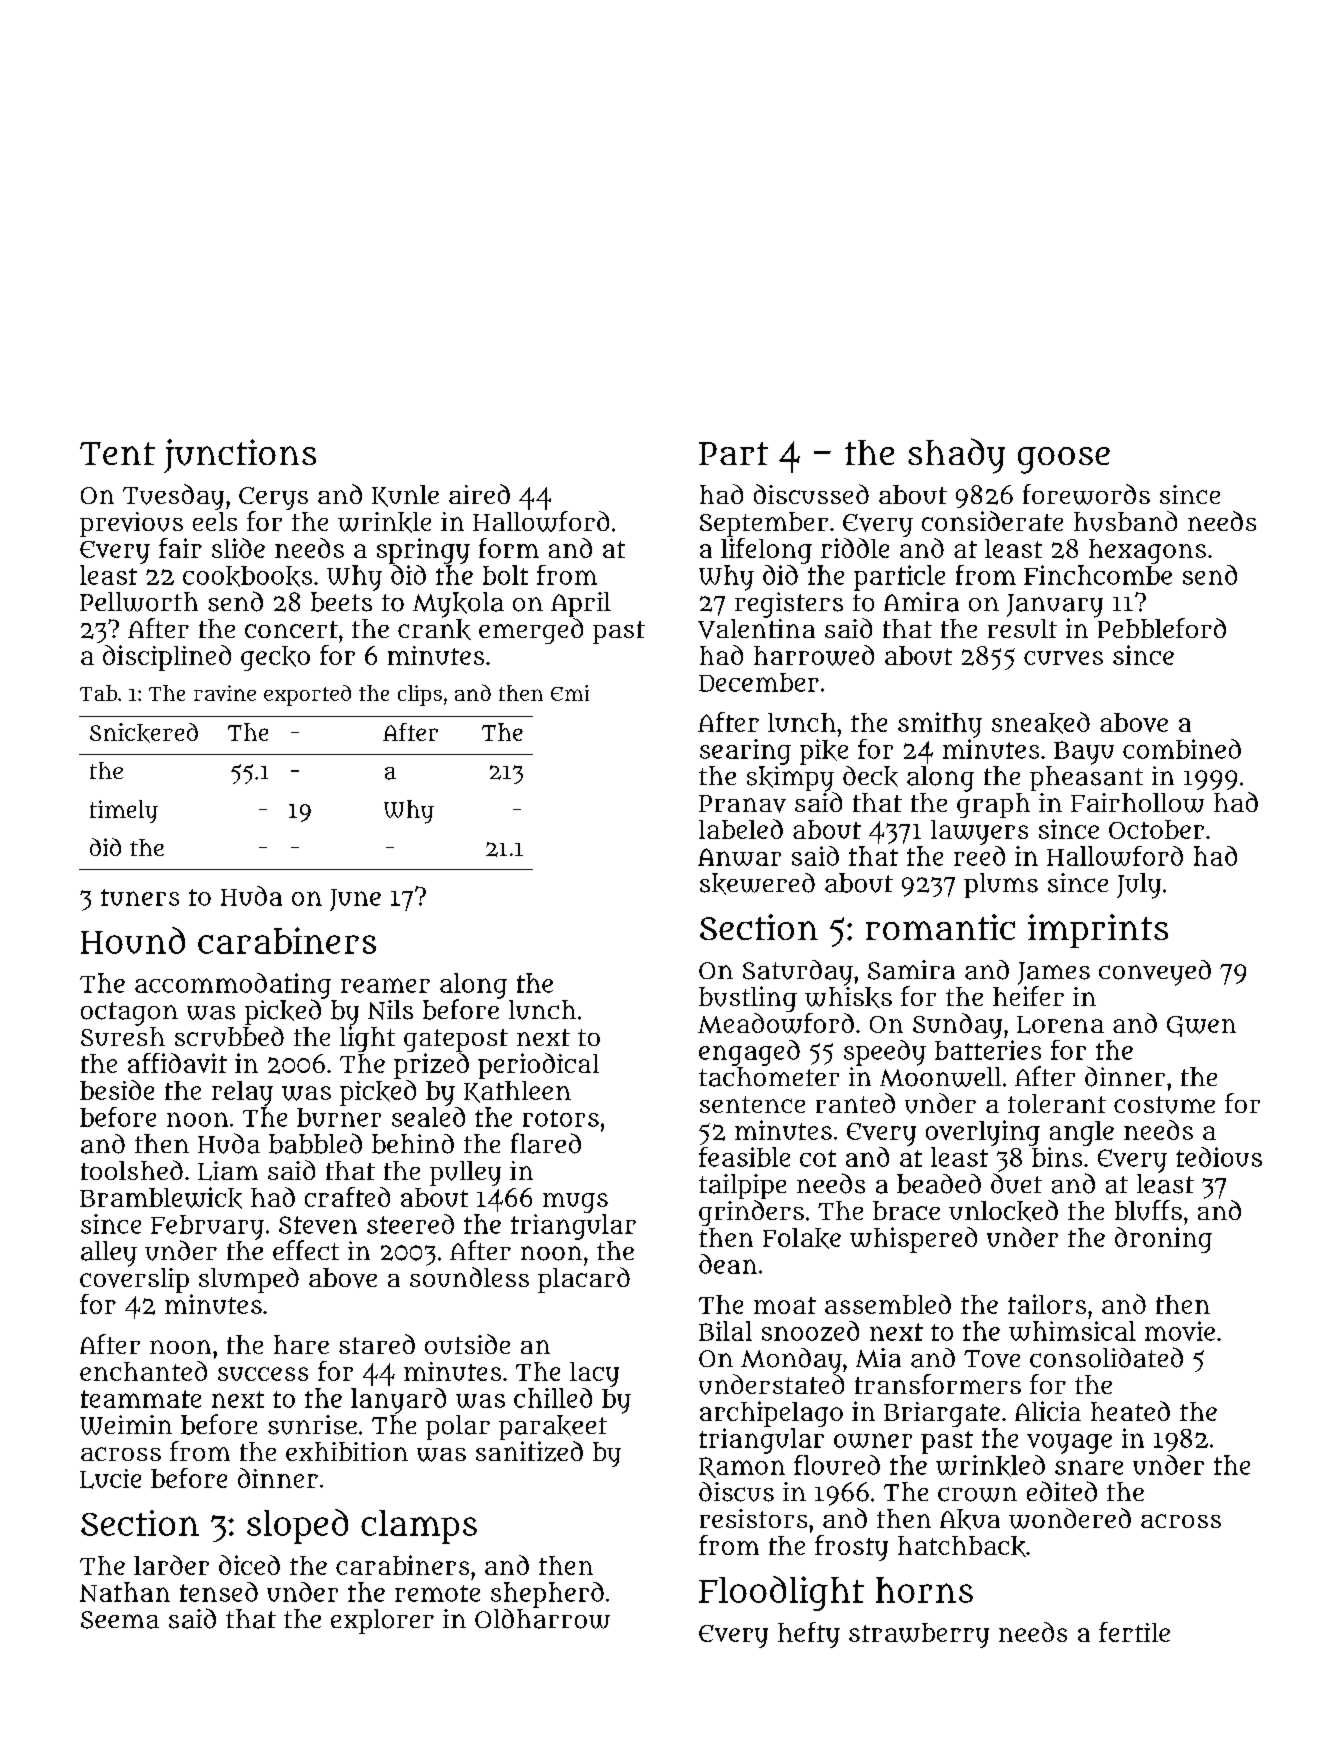 Image resolution: width=1343 pixels, height=1738 pixels. I want to click on explorer, so click(382, 1621).
